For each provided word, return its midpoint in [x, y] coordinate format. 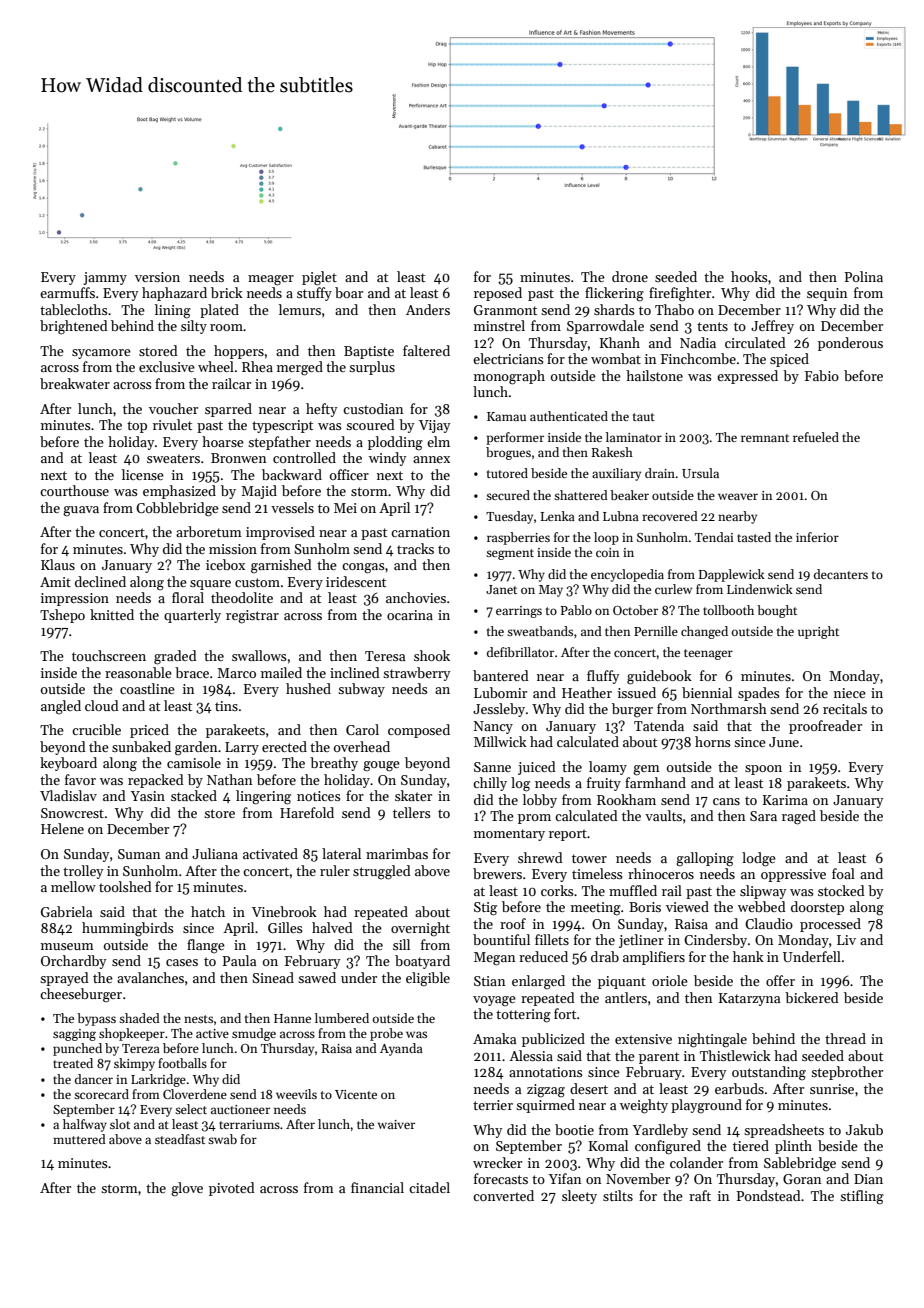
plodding [395, 443]
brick [227, 292]
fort [565, 1013]
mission [233, 549]
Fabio [822, 375]
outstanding [769, 1073]
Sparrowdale [605, 327]
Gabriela [66, 911]
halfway [85, 1125]
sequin [827, 294]
